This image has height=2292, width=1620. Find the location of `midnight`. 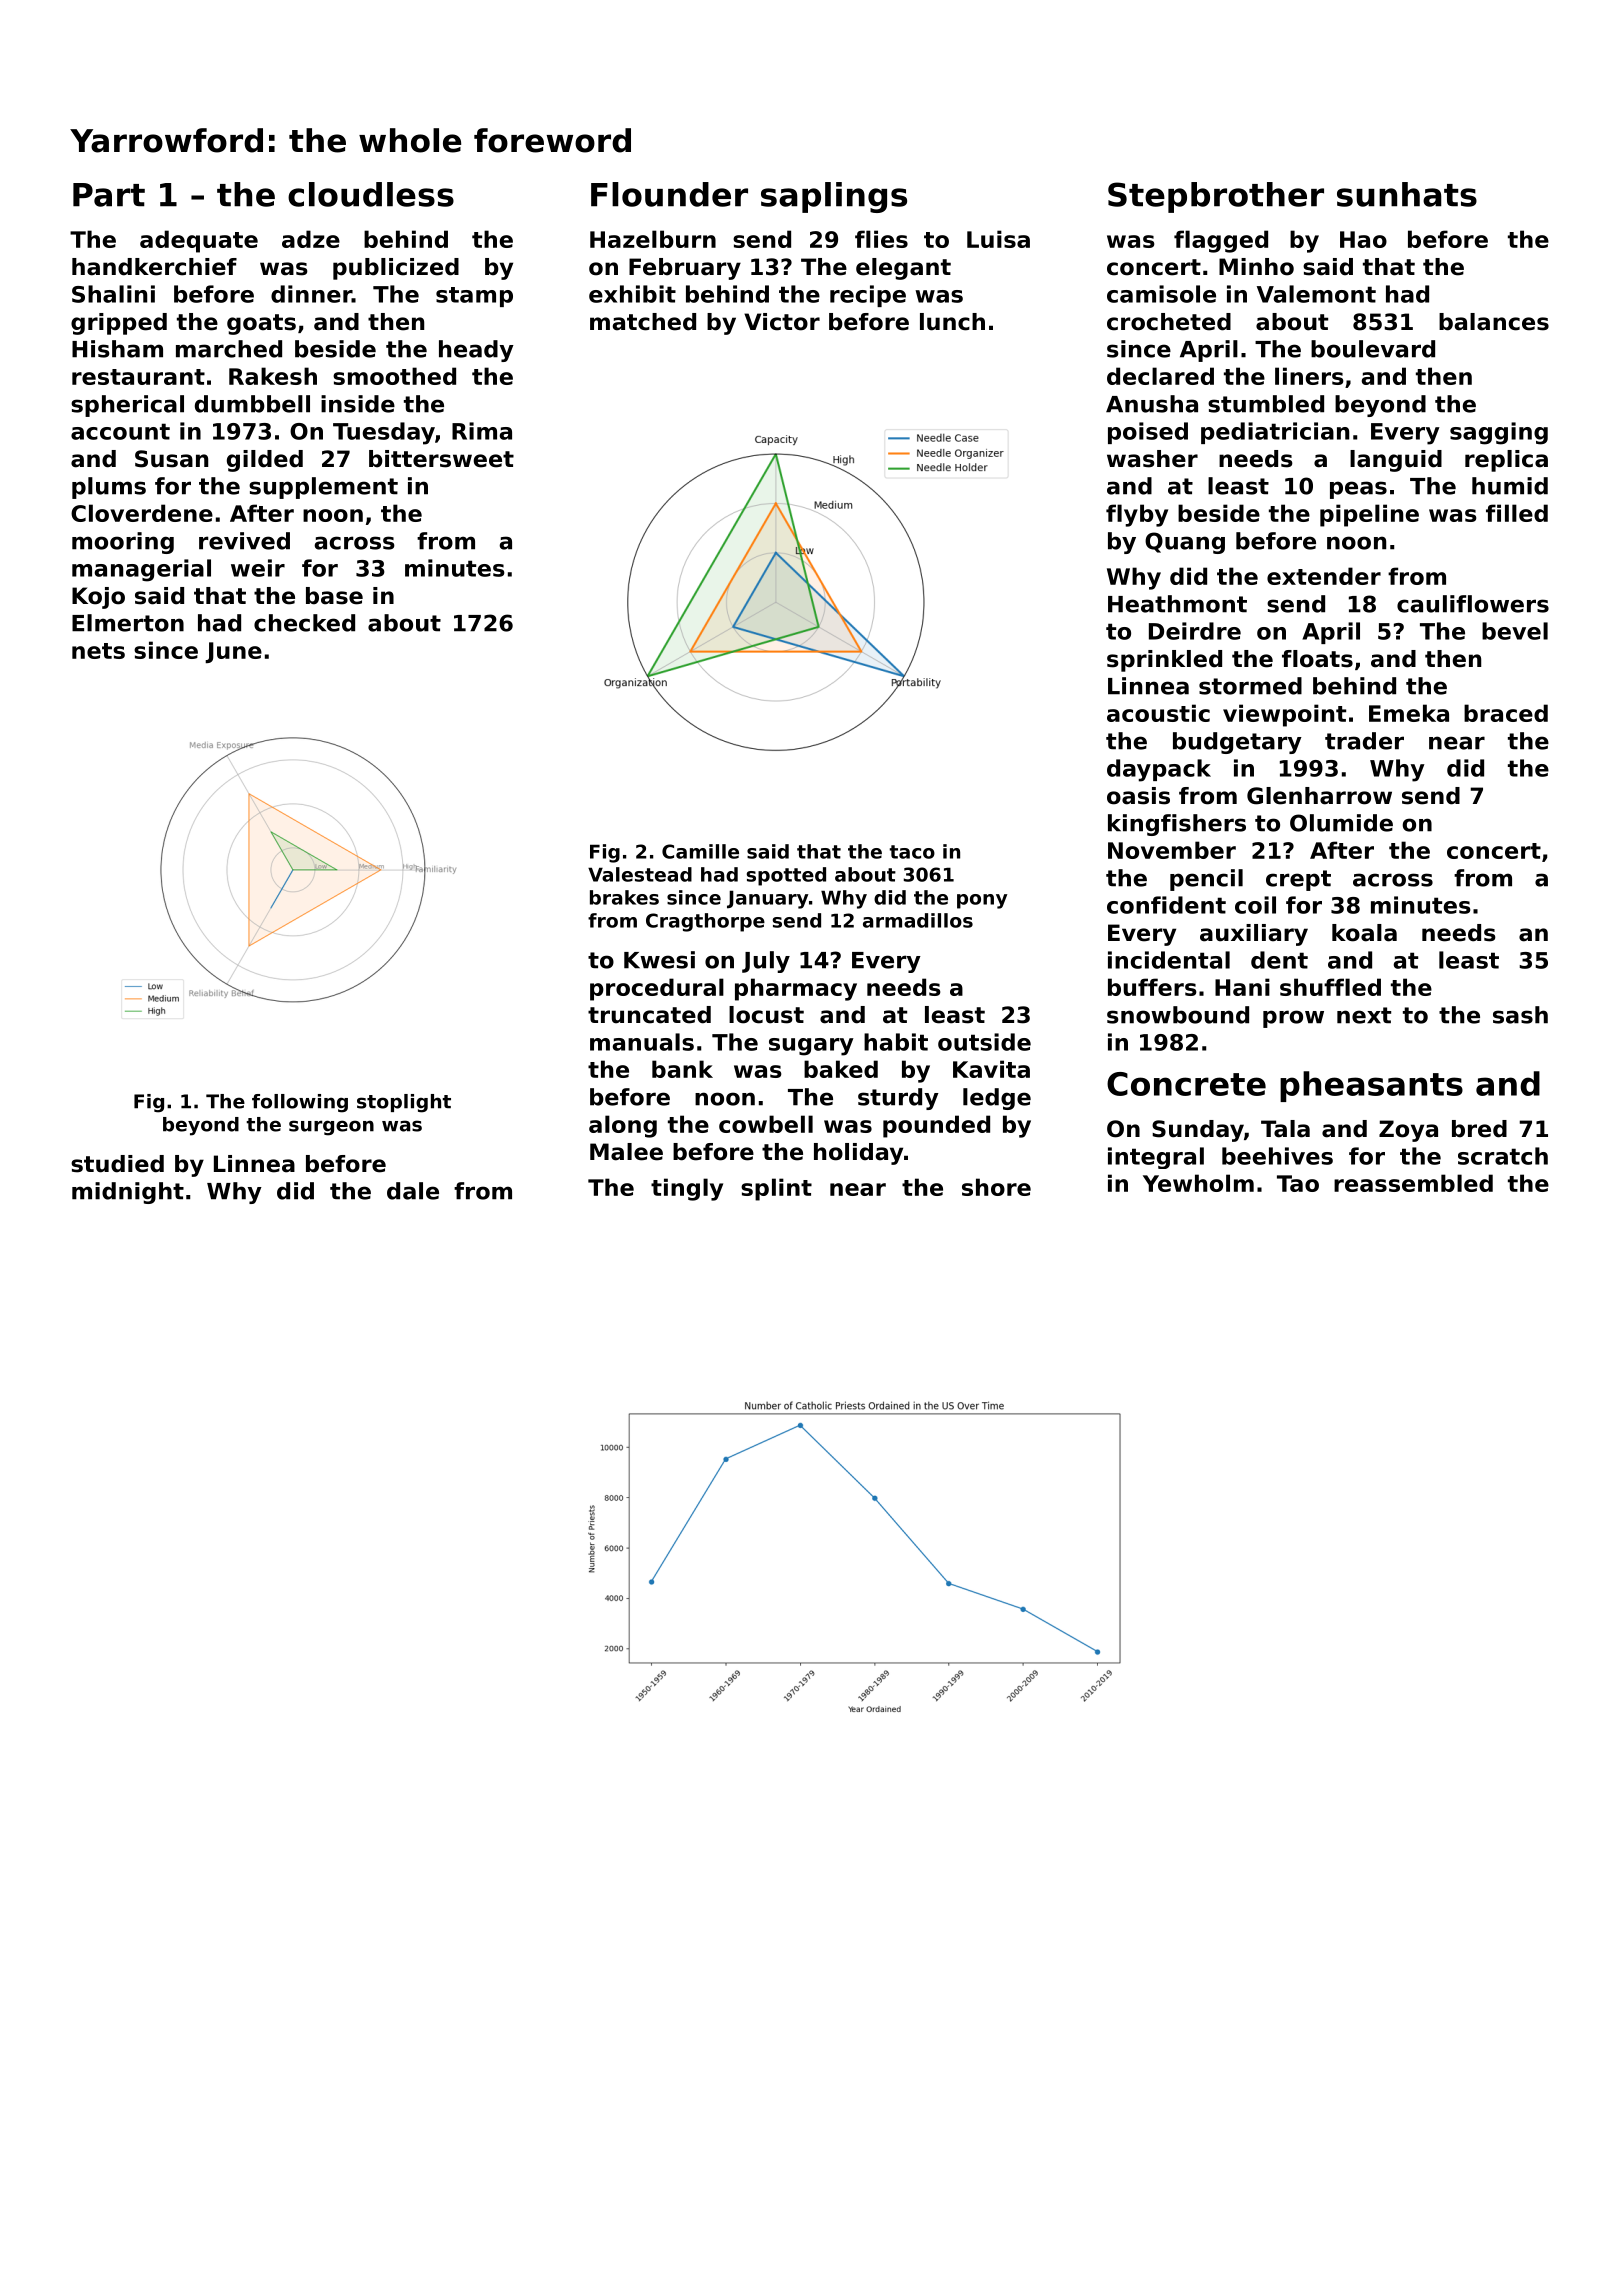

midnight is located at coordinates (128, 1193).
